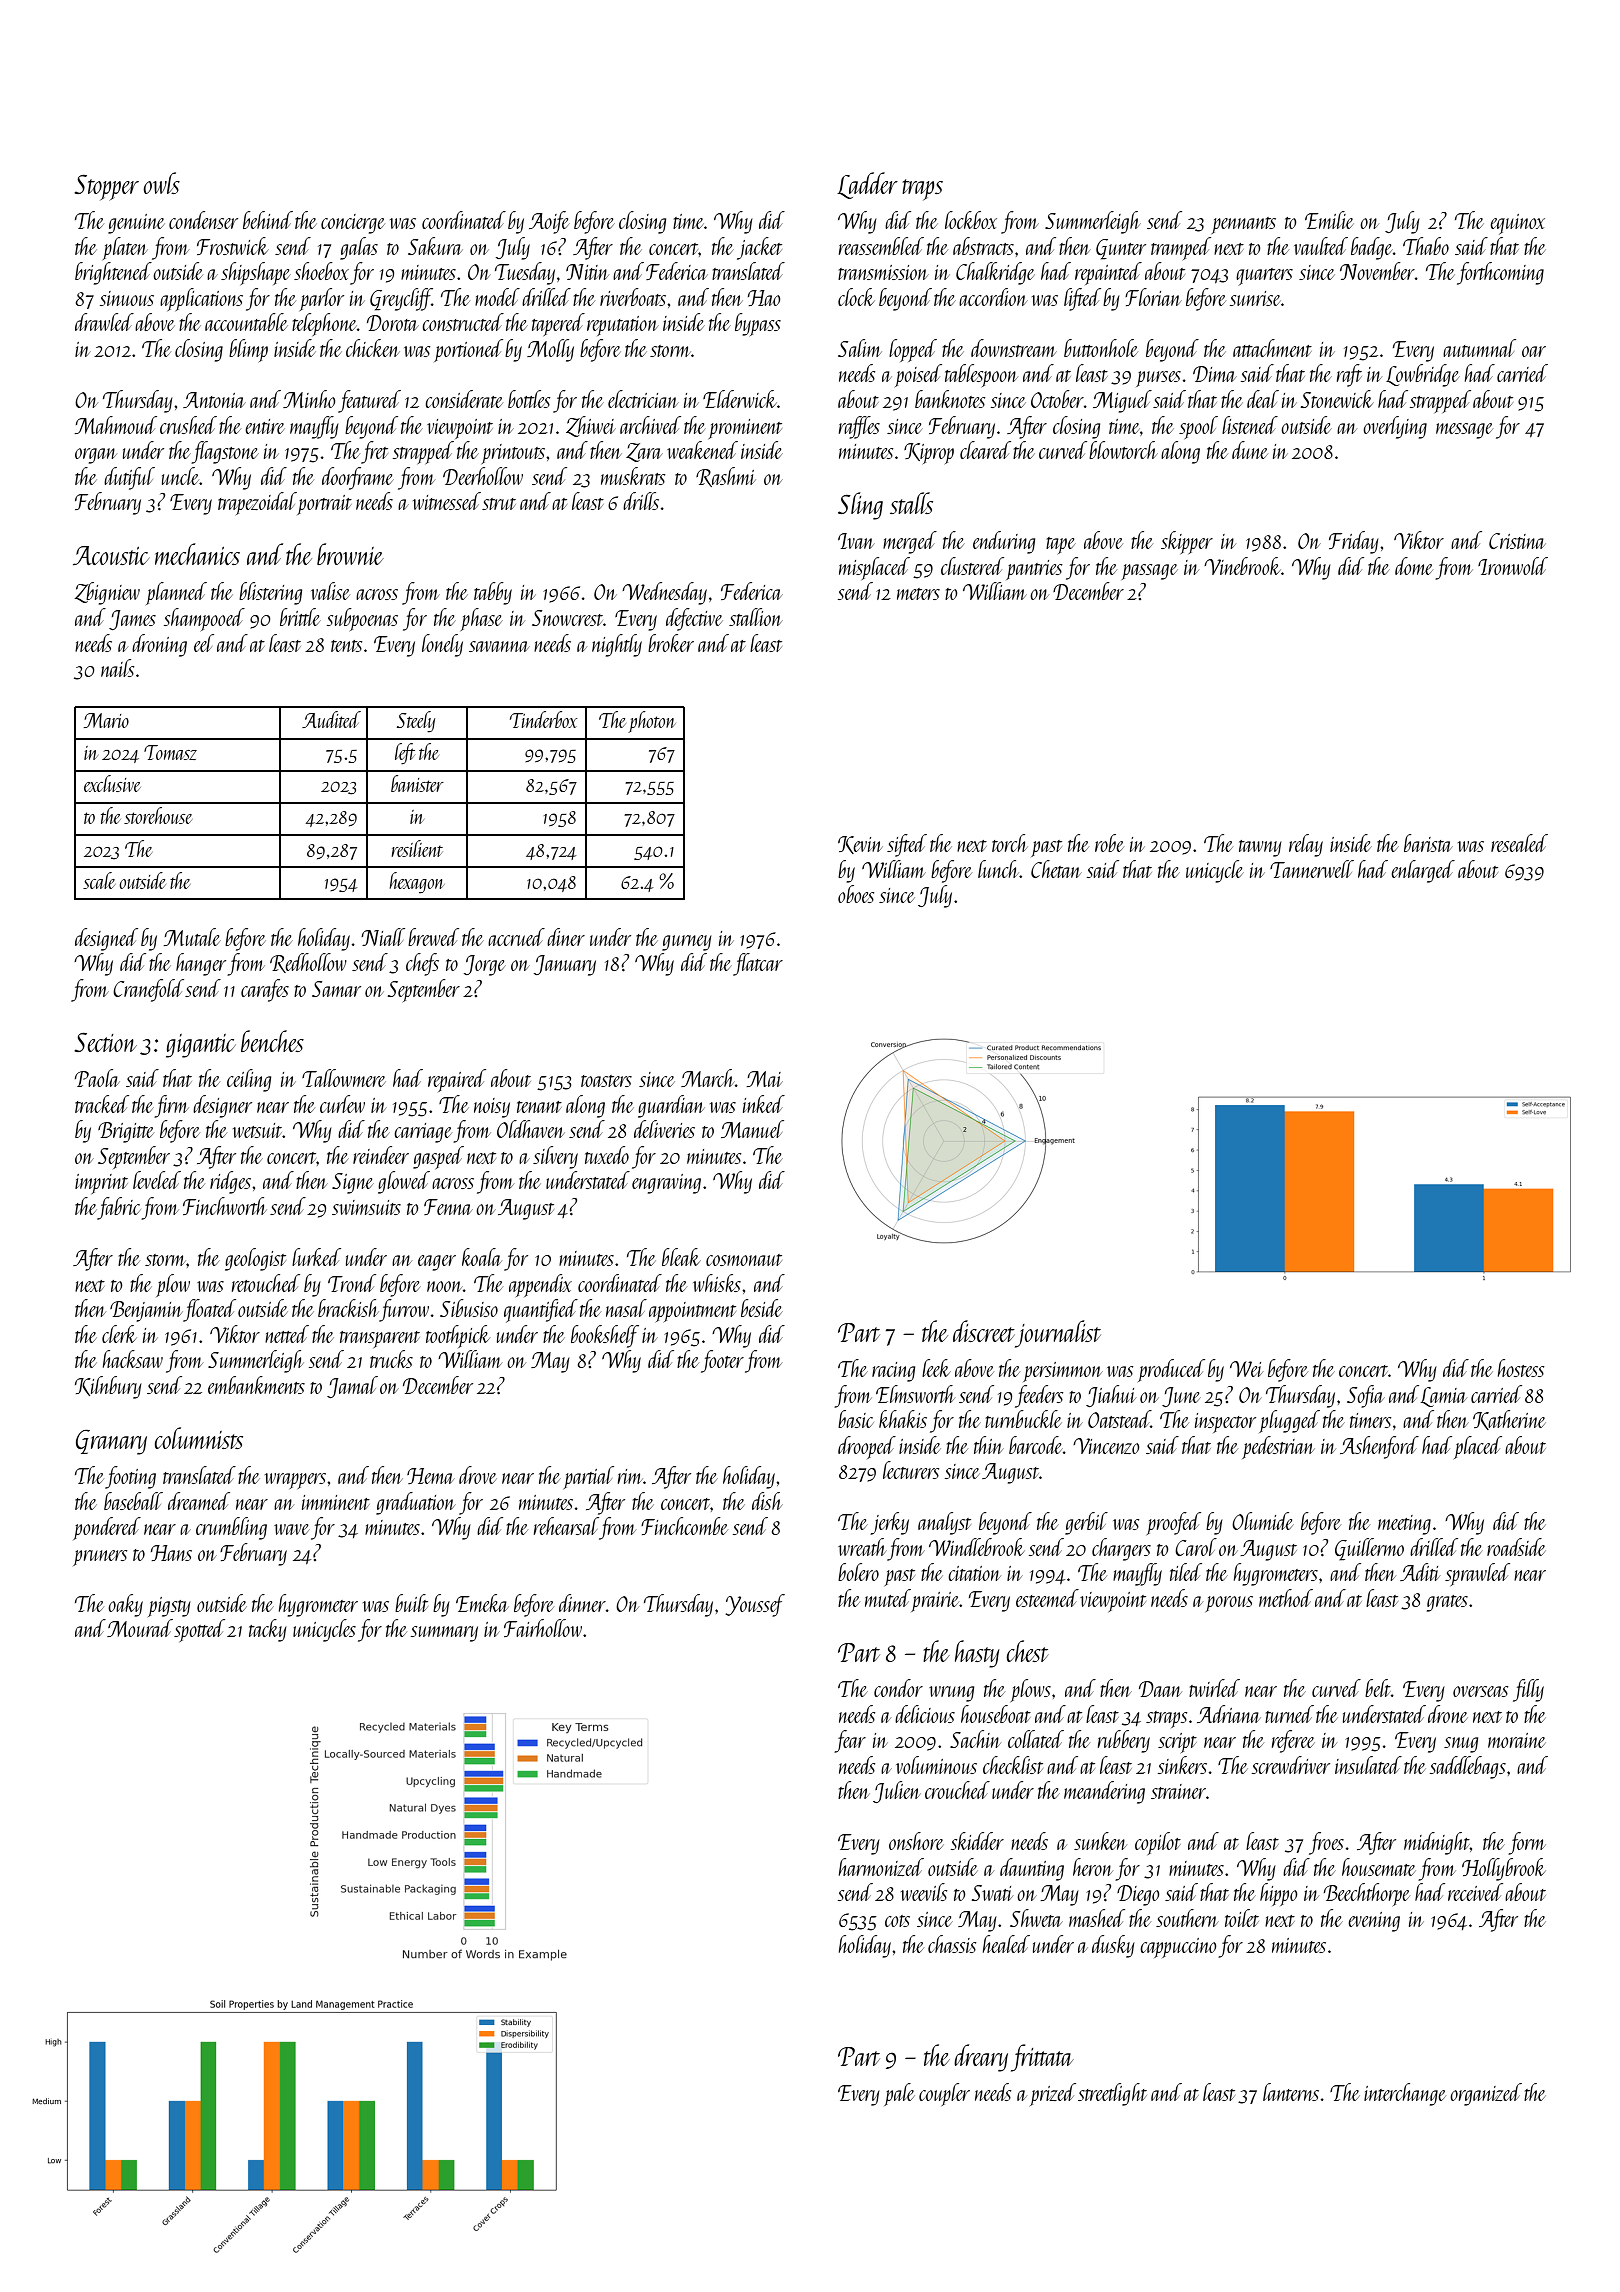 The height and width of the screenshot is (2292, 1620). What do you see at coordinates (1160, 1689) in the screenshot?
I see `Daan` at bounding box center [1160, 1689].
